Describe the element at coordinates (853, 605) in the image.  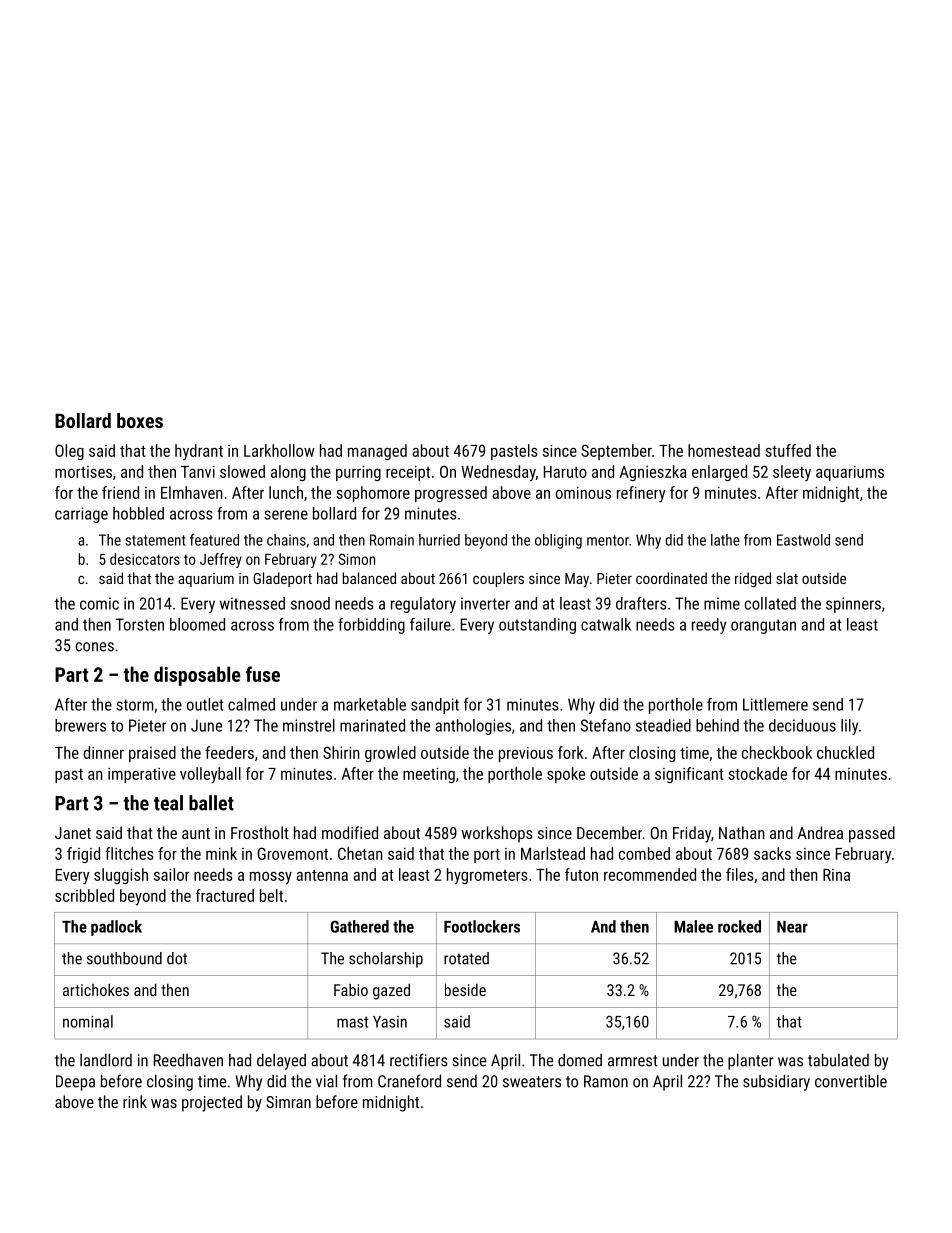
I see `spinners` at that location.
